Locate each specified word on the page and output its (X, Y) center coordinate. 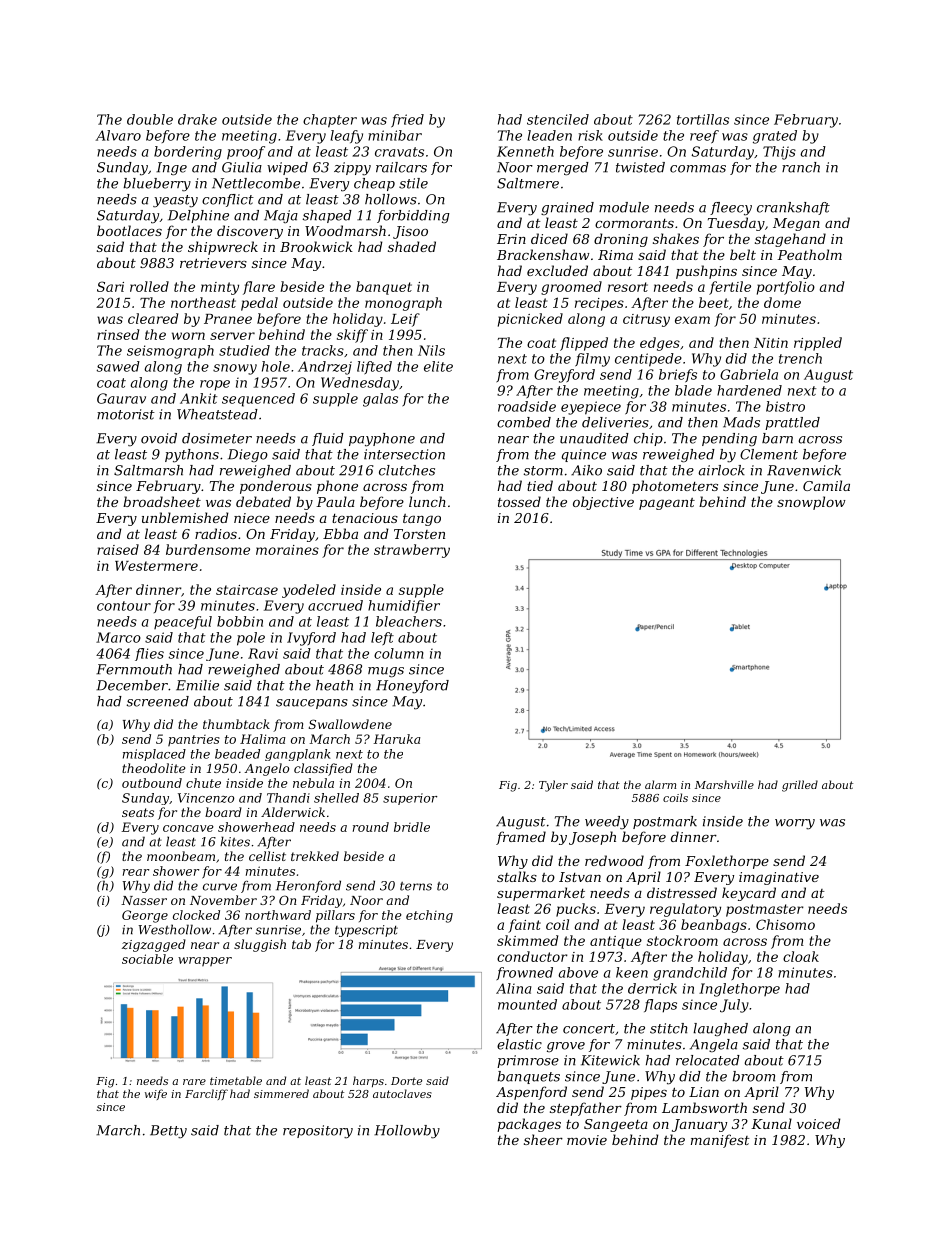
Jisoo (410, 232)
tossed (519, 501)
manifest (720, 1141)
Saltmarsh (148, 470)
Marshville (724, 784)
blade (693, 390)
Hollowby (407, 1132)
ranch (801, 167)
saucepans (312, 704)
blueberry (157, 185)
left (382, 638)
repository (318, 1132)
